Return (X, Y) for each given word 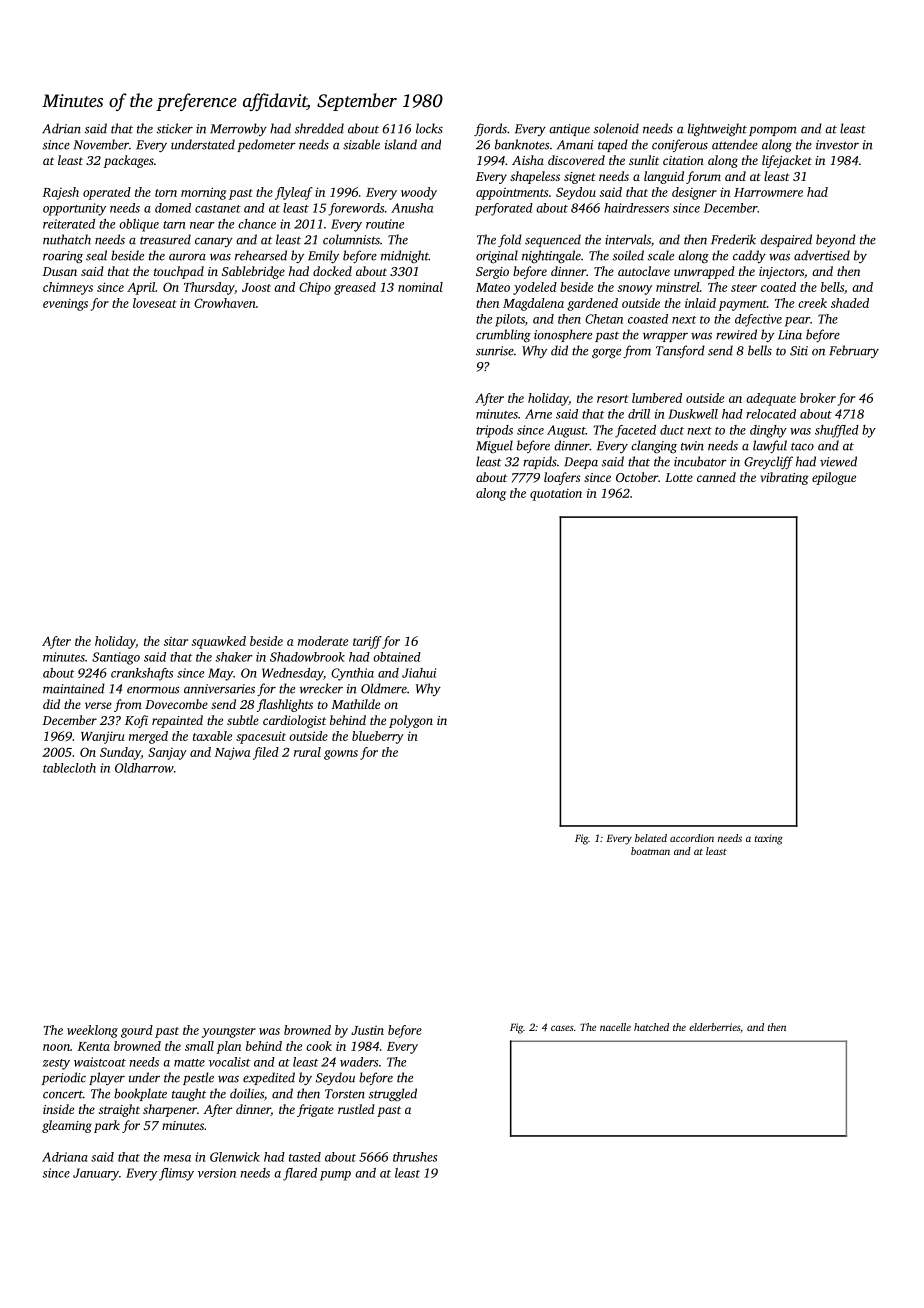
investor (837, 145)
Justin (367, 1030)
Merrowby (238, 129)
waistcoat (100, 1062)
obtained (397, 657)
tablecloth (69, 768)
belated (651, 838)
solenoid (616, 128)
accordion (692, 838)
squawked (219, 642)
